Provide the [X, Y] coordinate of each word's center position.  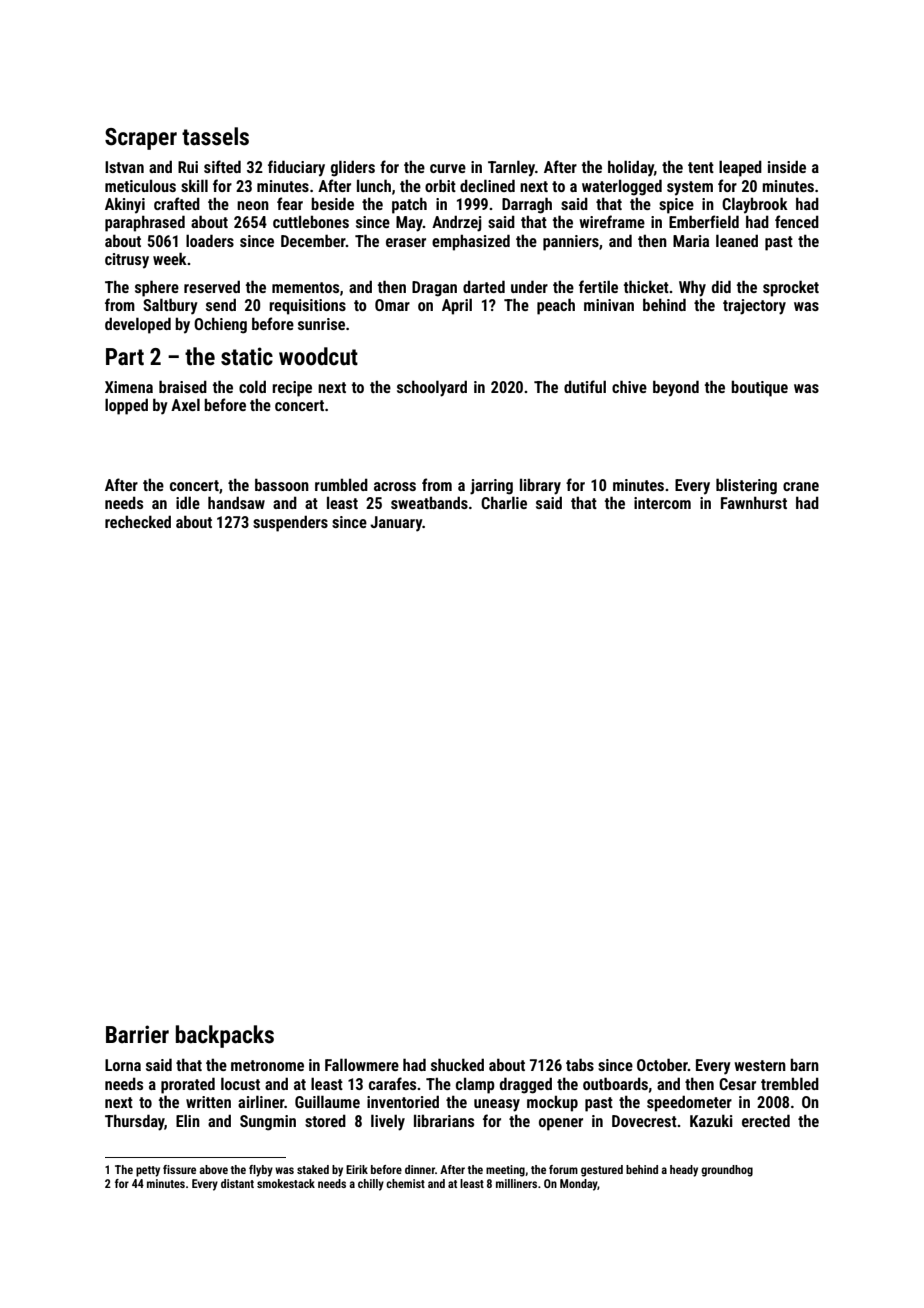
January [396, 524]
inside [787, 166]
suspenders [290, 523]
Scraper [141, 139]
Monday [579, 1185]
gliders [353, 168]
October [662, 1064]
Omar [392, 305]
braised [183, 386]
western [760, 1065]
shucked [457, 1064]
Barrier [137, 1034]
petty [148, 1171]
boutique [759, 388]
